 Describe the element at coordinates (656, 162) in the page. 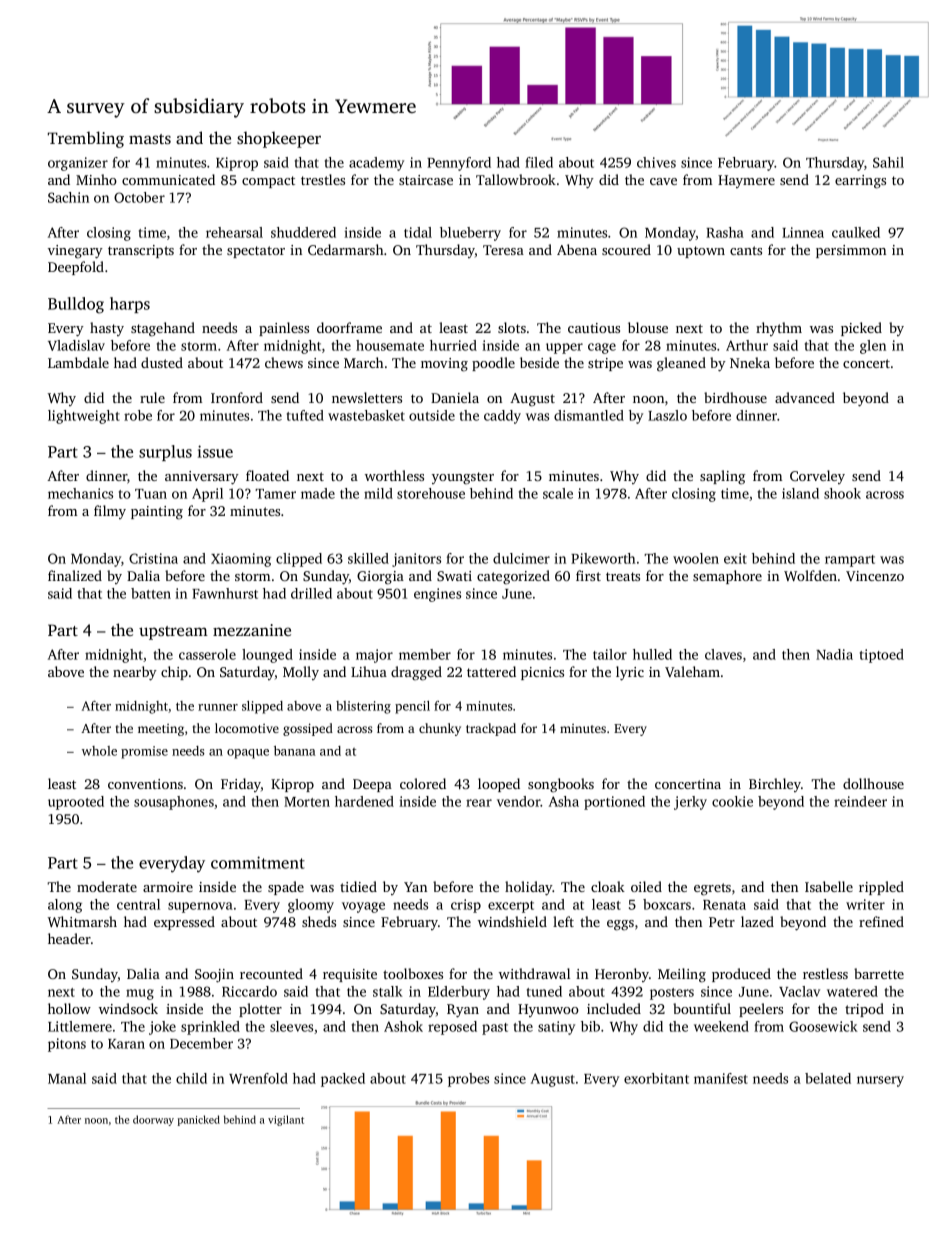

I see `chives` at that location.
